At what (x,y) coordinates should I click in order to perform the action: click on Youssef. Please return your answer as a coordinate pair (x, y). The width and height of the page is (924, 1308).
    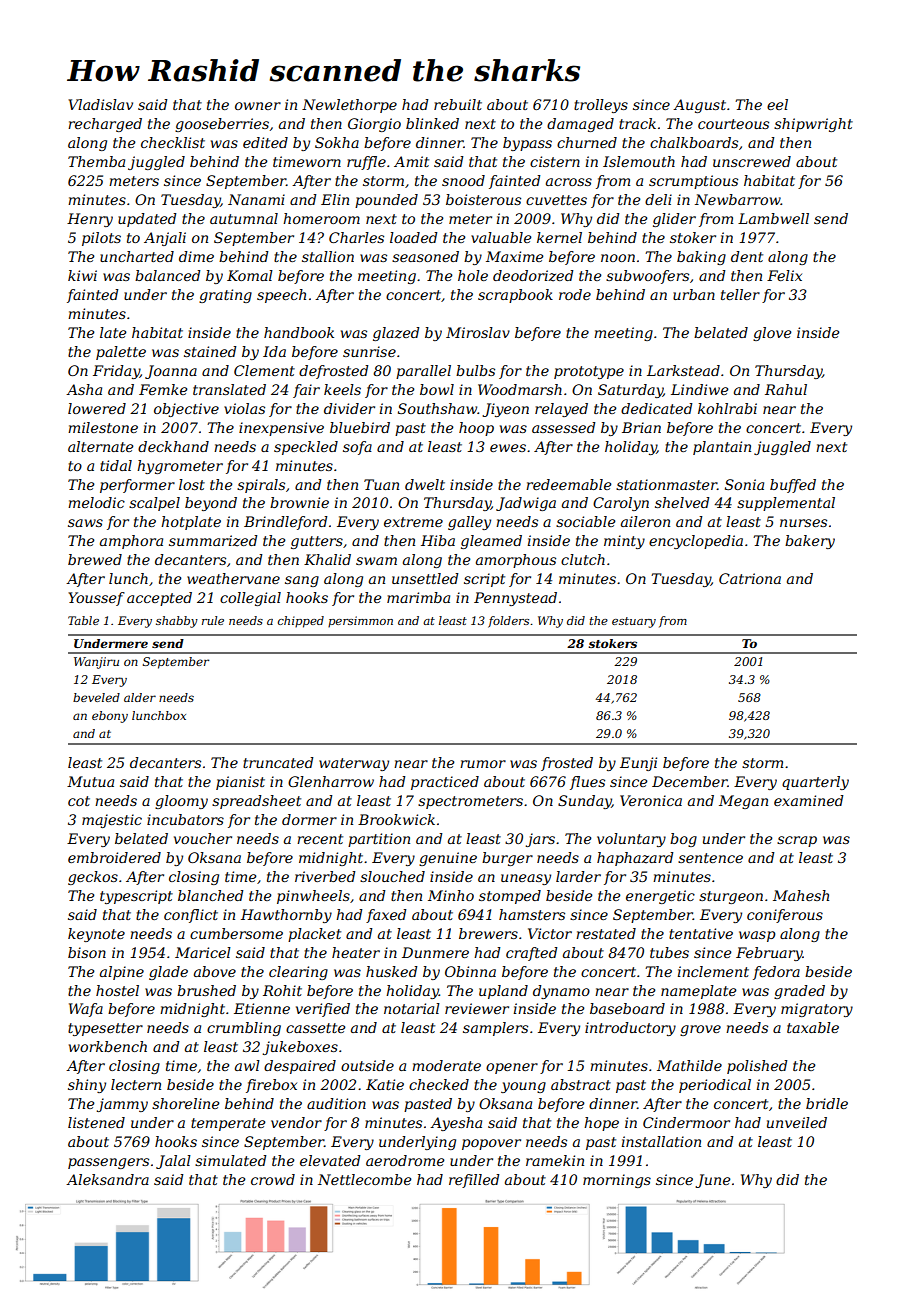
    Looking at the image, I should click on (96, 599).
